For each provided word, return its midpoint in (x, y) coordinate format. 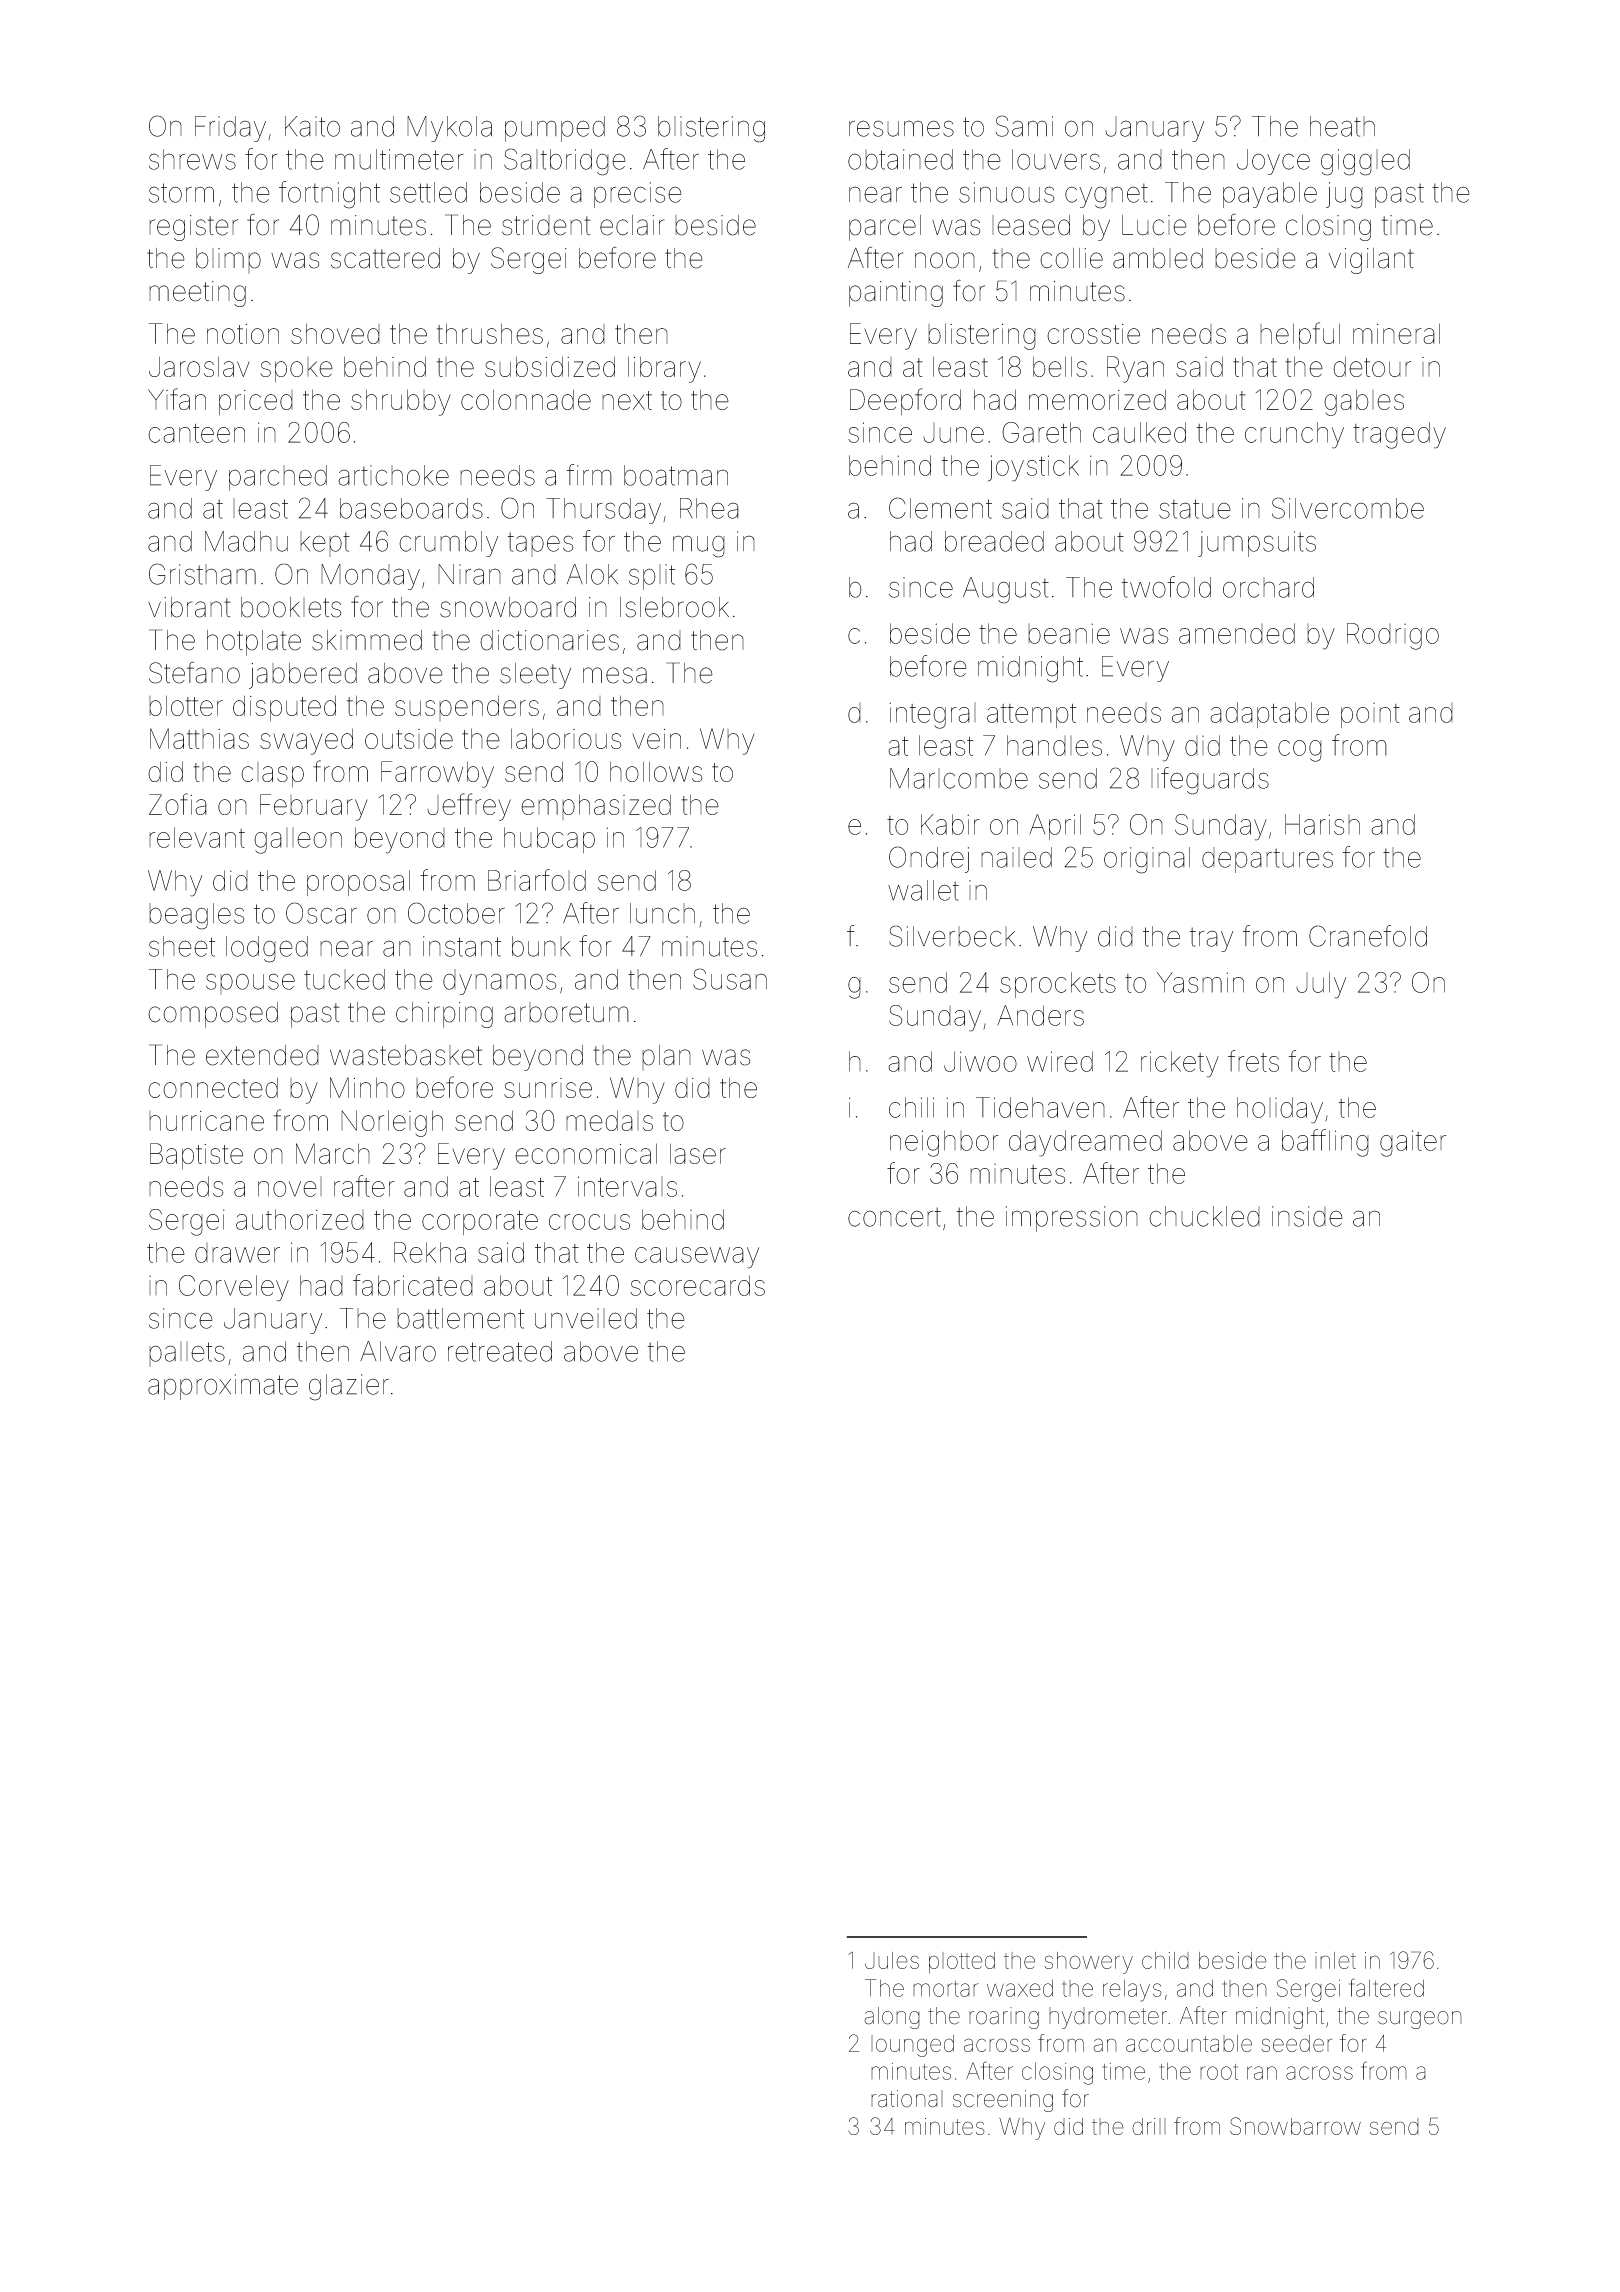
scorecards (697, 1285)
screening (1003, 2101)
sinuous (1007, 192)
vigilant (1371, 261)
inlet (1335, 1960)
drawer (237, 1253)
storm (181, 193)
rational (907, 2099)
